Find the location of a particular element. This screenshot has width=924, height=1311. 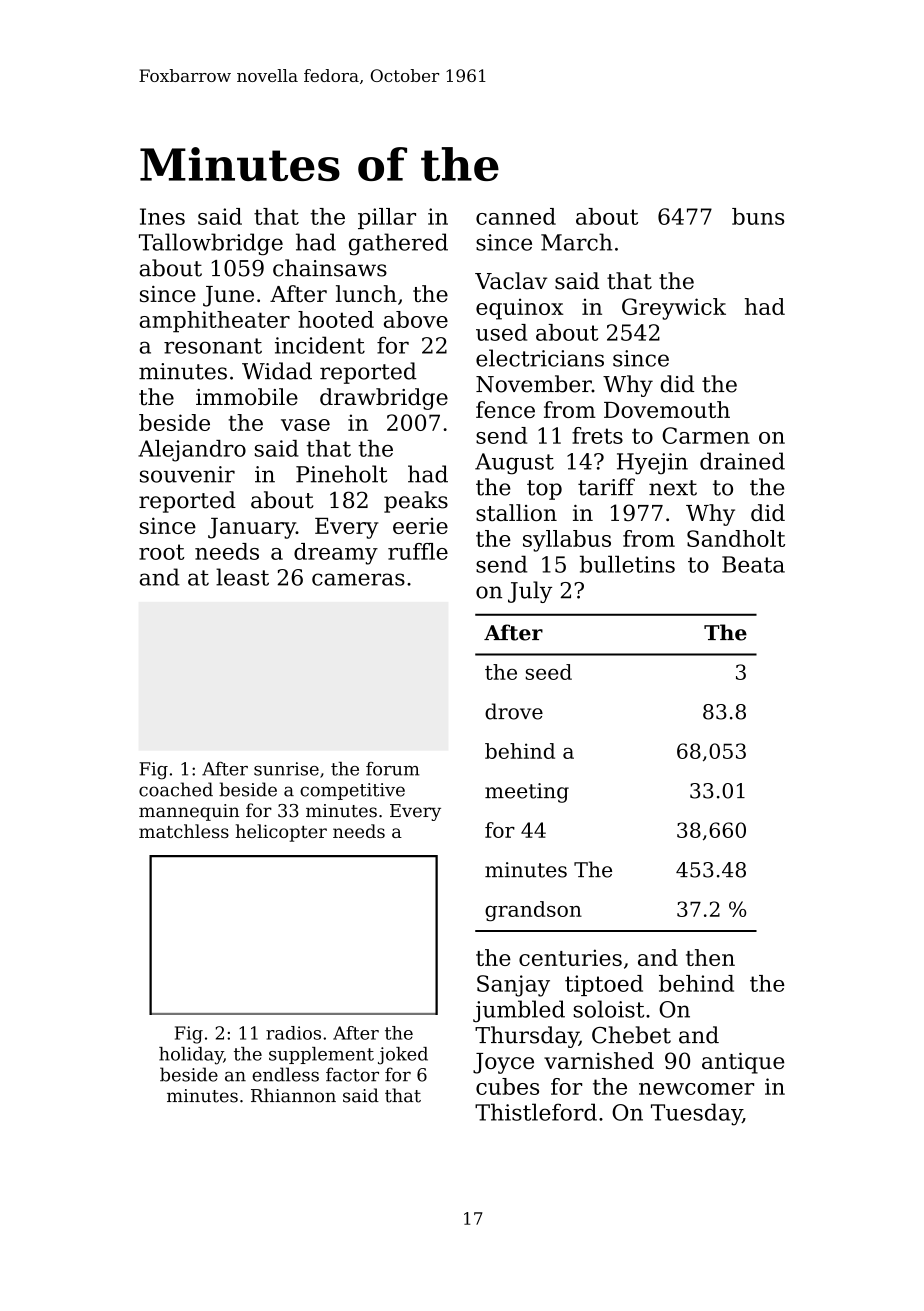

Dovemouth is located at coordinates (667, 409).
